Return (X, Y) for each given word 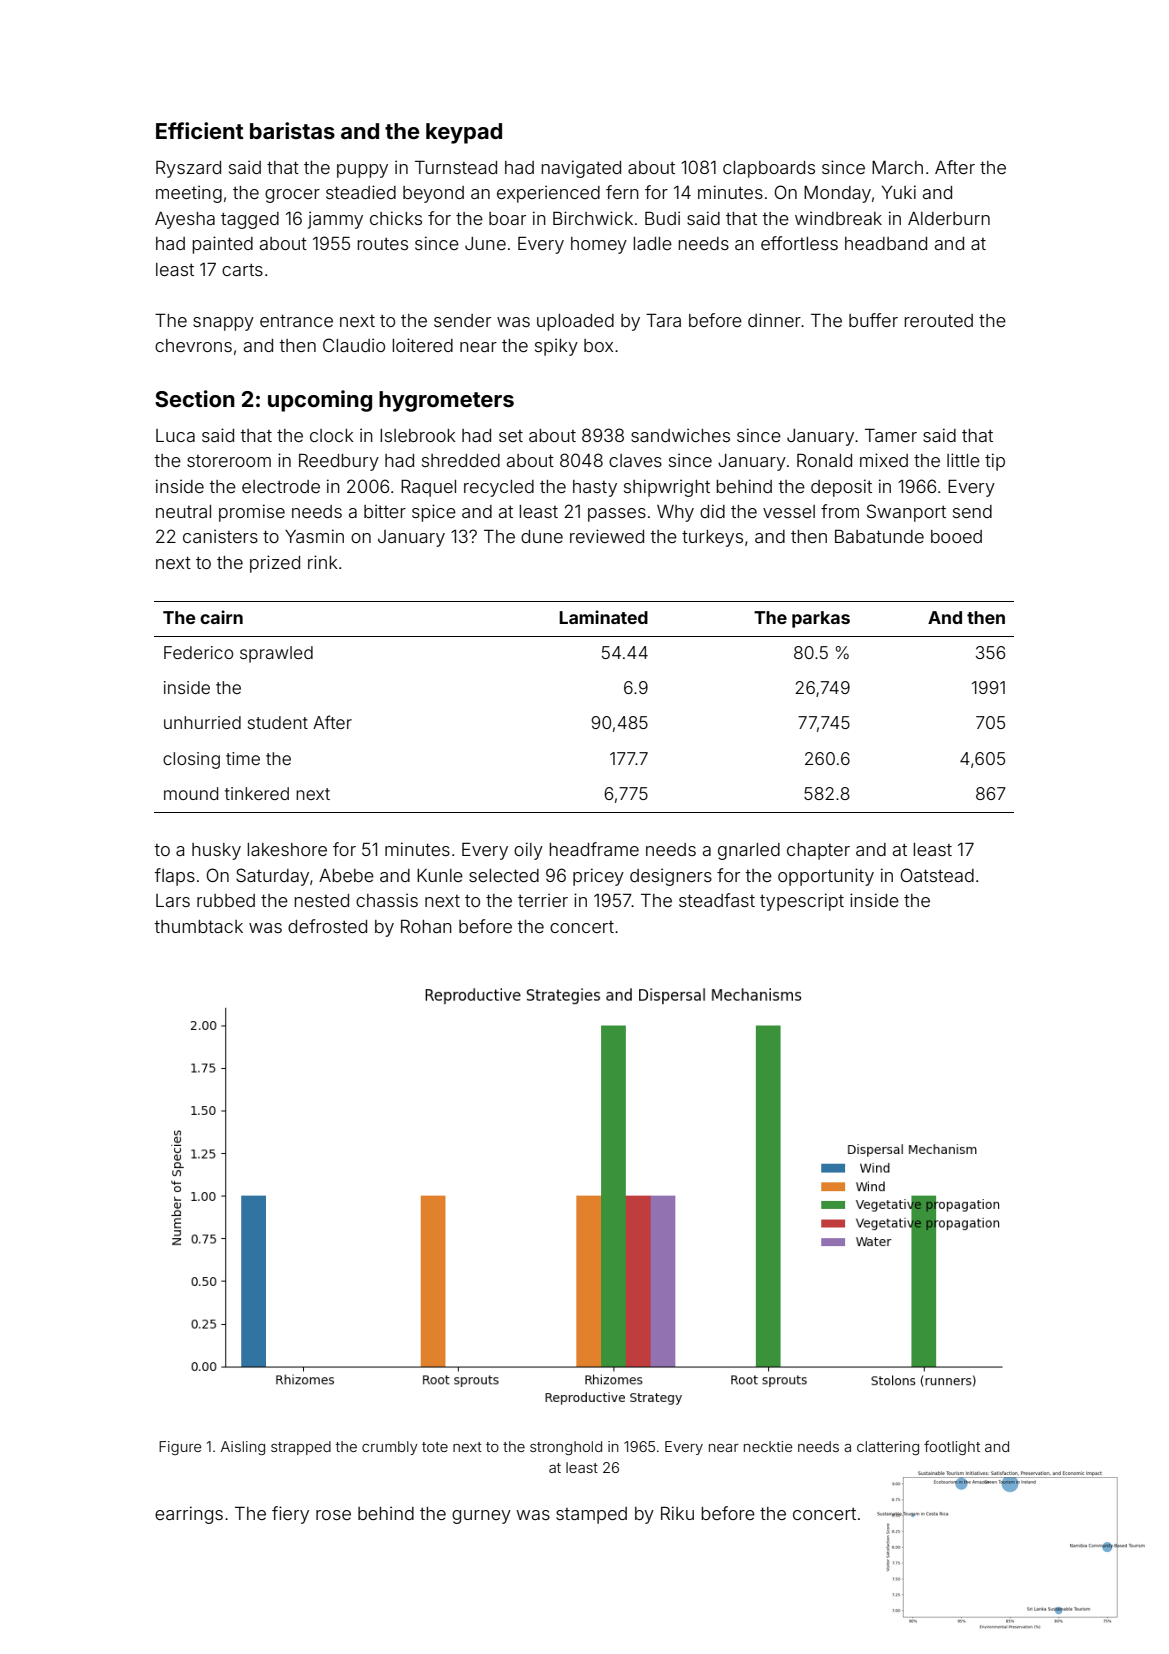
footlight (952, 1447)
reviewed (607, 536)
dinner (774, 320)
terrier (543, 900)
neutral (183, 511)
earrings (189, 1515)
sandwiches (680, 435)
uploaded (575, 322)
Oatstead (937, 875)
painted (222, 245)
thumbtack (199, 926)
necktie (768, 1446)
